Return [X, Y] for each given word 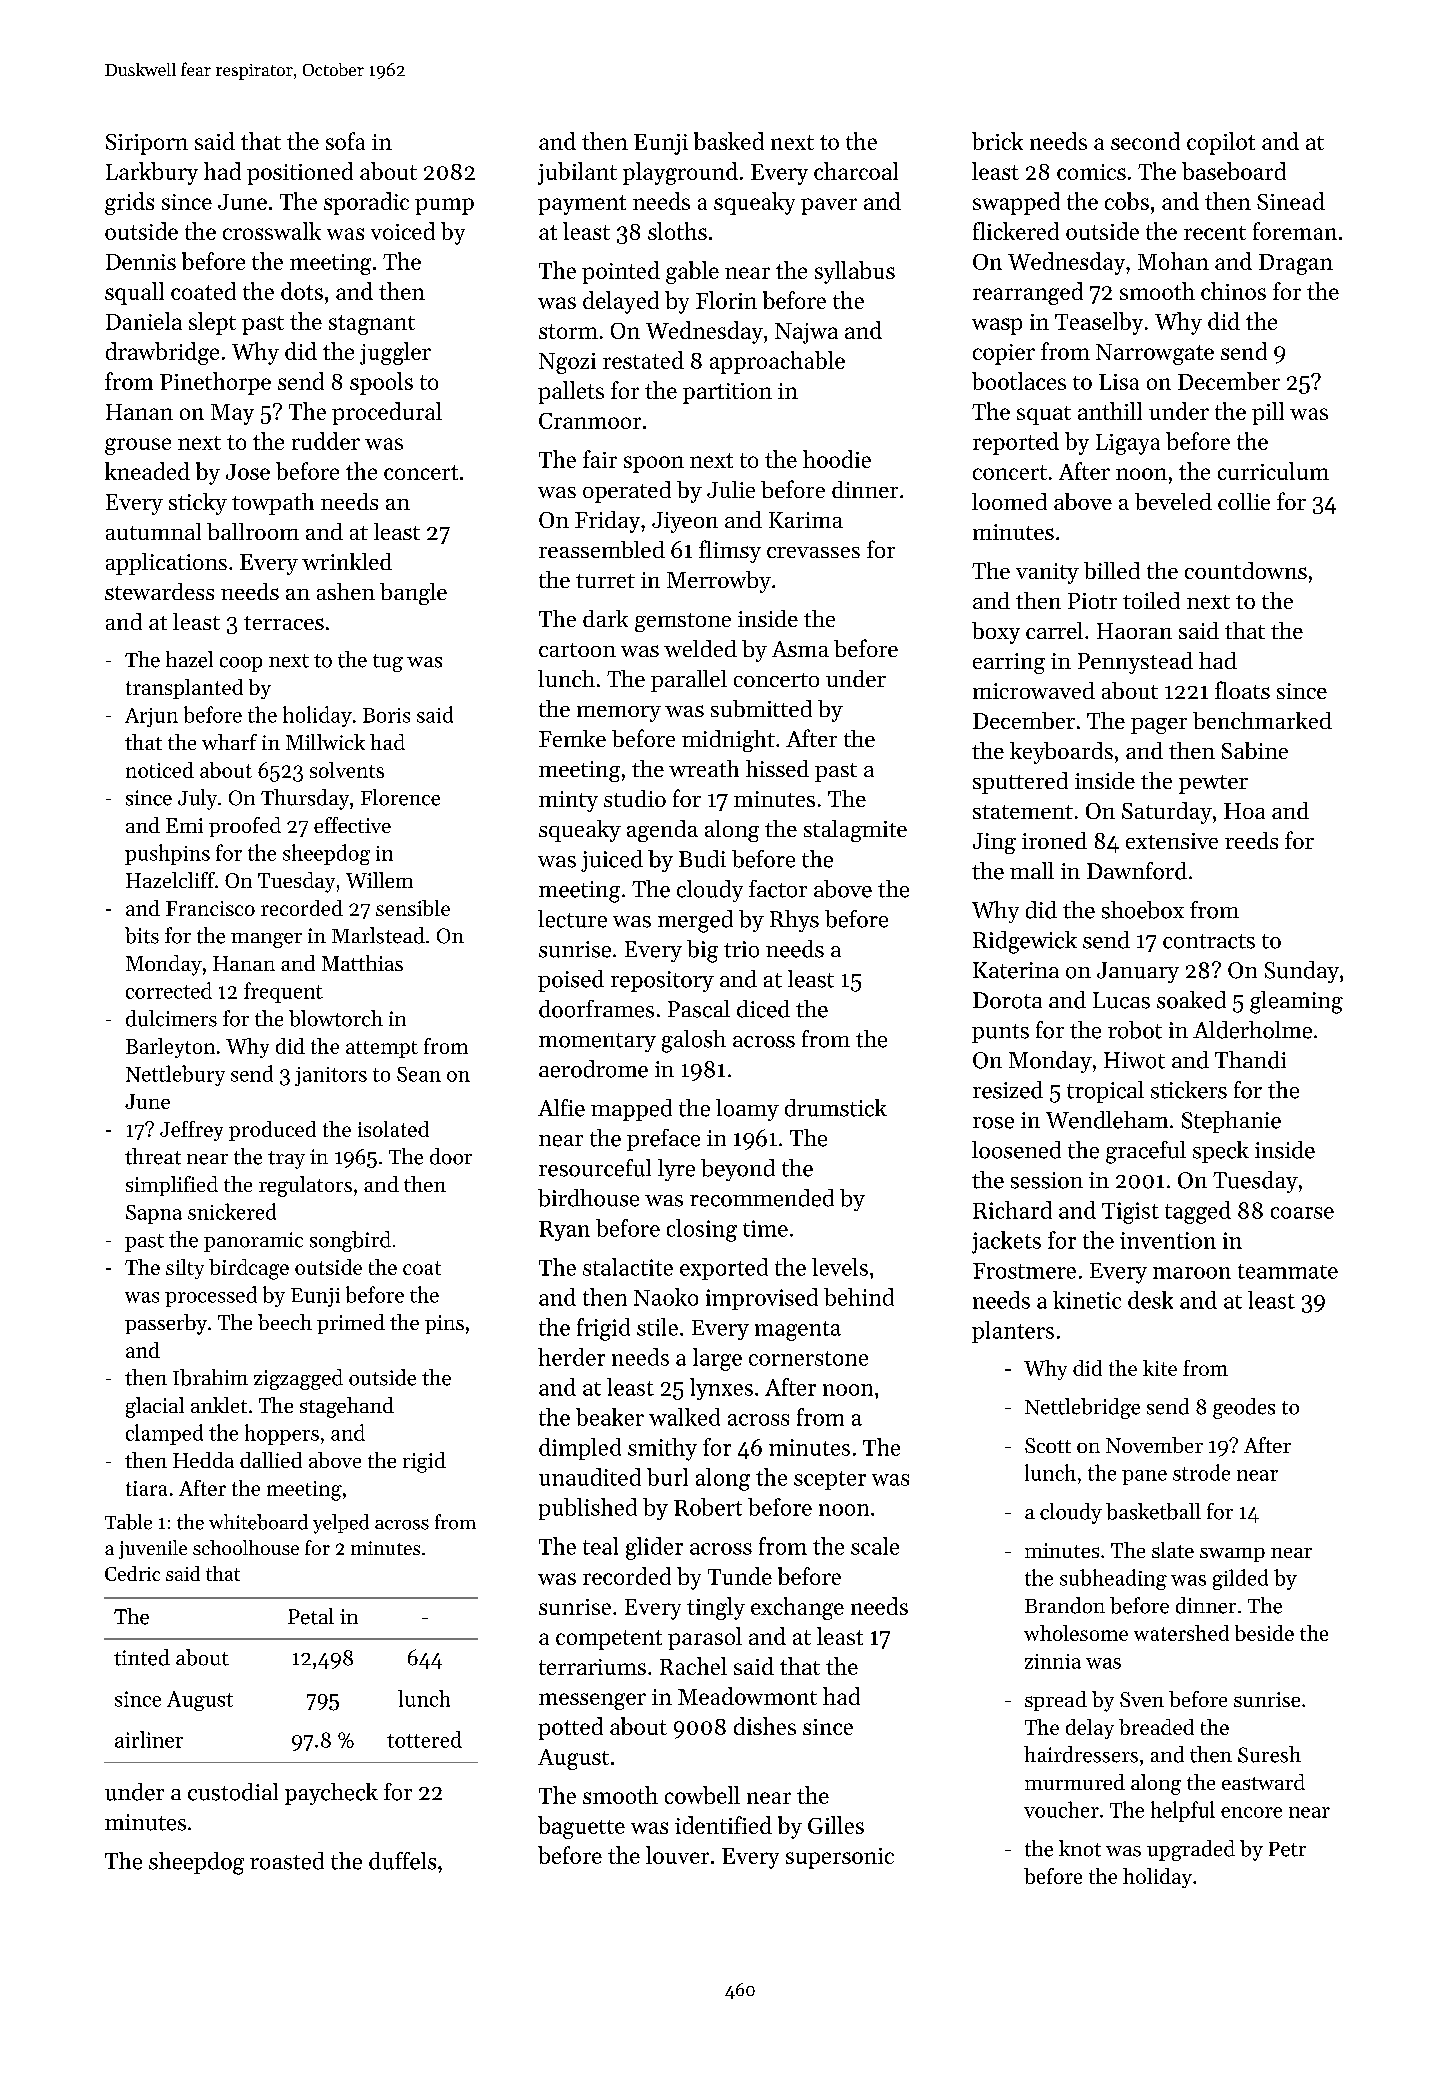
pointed [621, 272]
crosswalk [272, 231]
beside [1264, 1633]
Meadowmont [747, 1696]
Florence [400, 797]
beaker [610, 1417]
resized [1008, 1090]
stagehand [347, 1407]
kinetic [1087, 1300]
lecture [572, 919]
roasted [287, 1861]
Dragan [1296, 264]
